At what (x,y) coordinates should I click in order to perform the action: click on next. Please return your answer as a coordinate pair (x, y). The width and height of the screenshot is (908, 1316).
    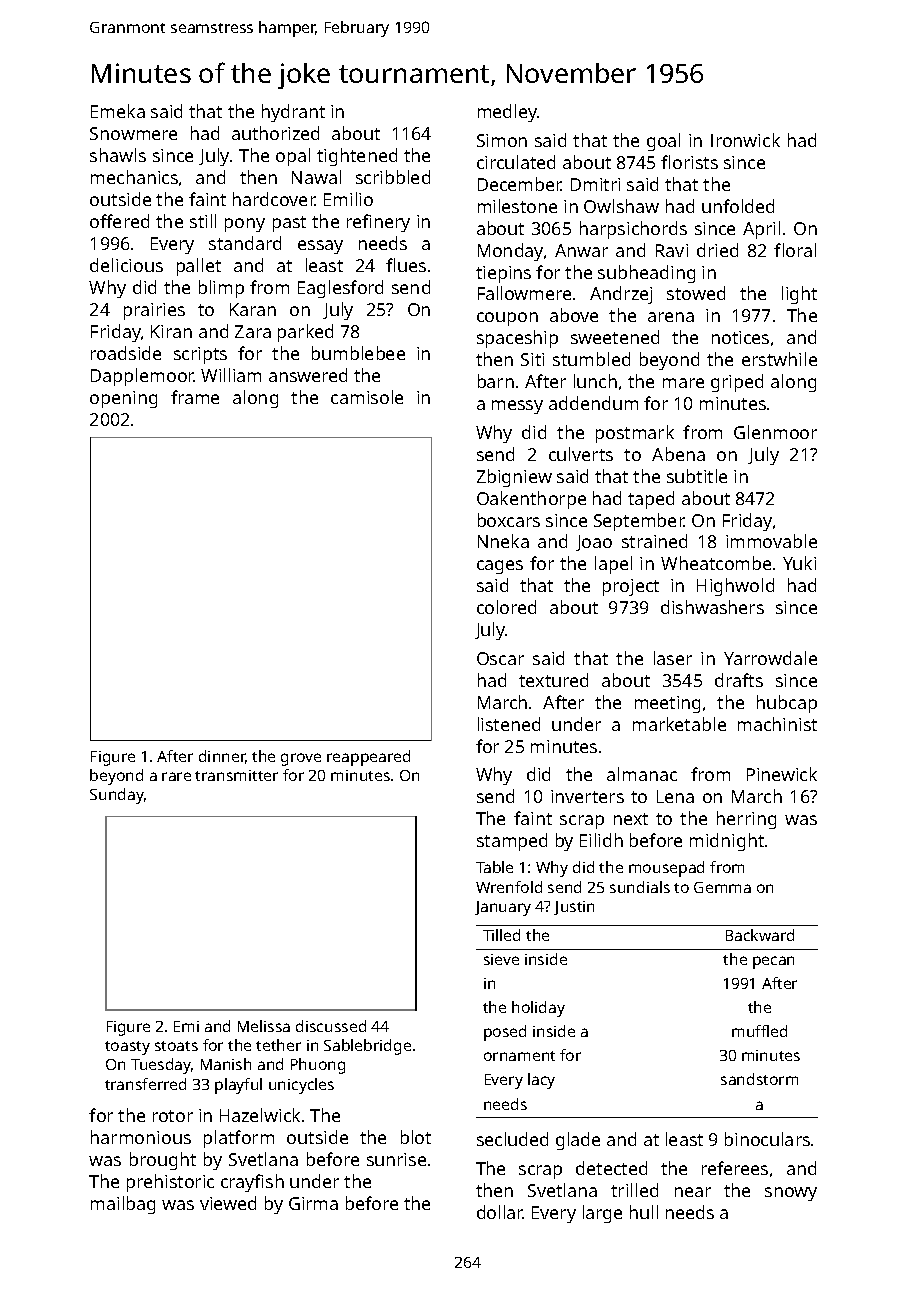
    Looking at the image, I should click on (631, 819).
